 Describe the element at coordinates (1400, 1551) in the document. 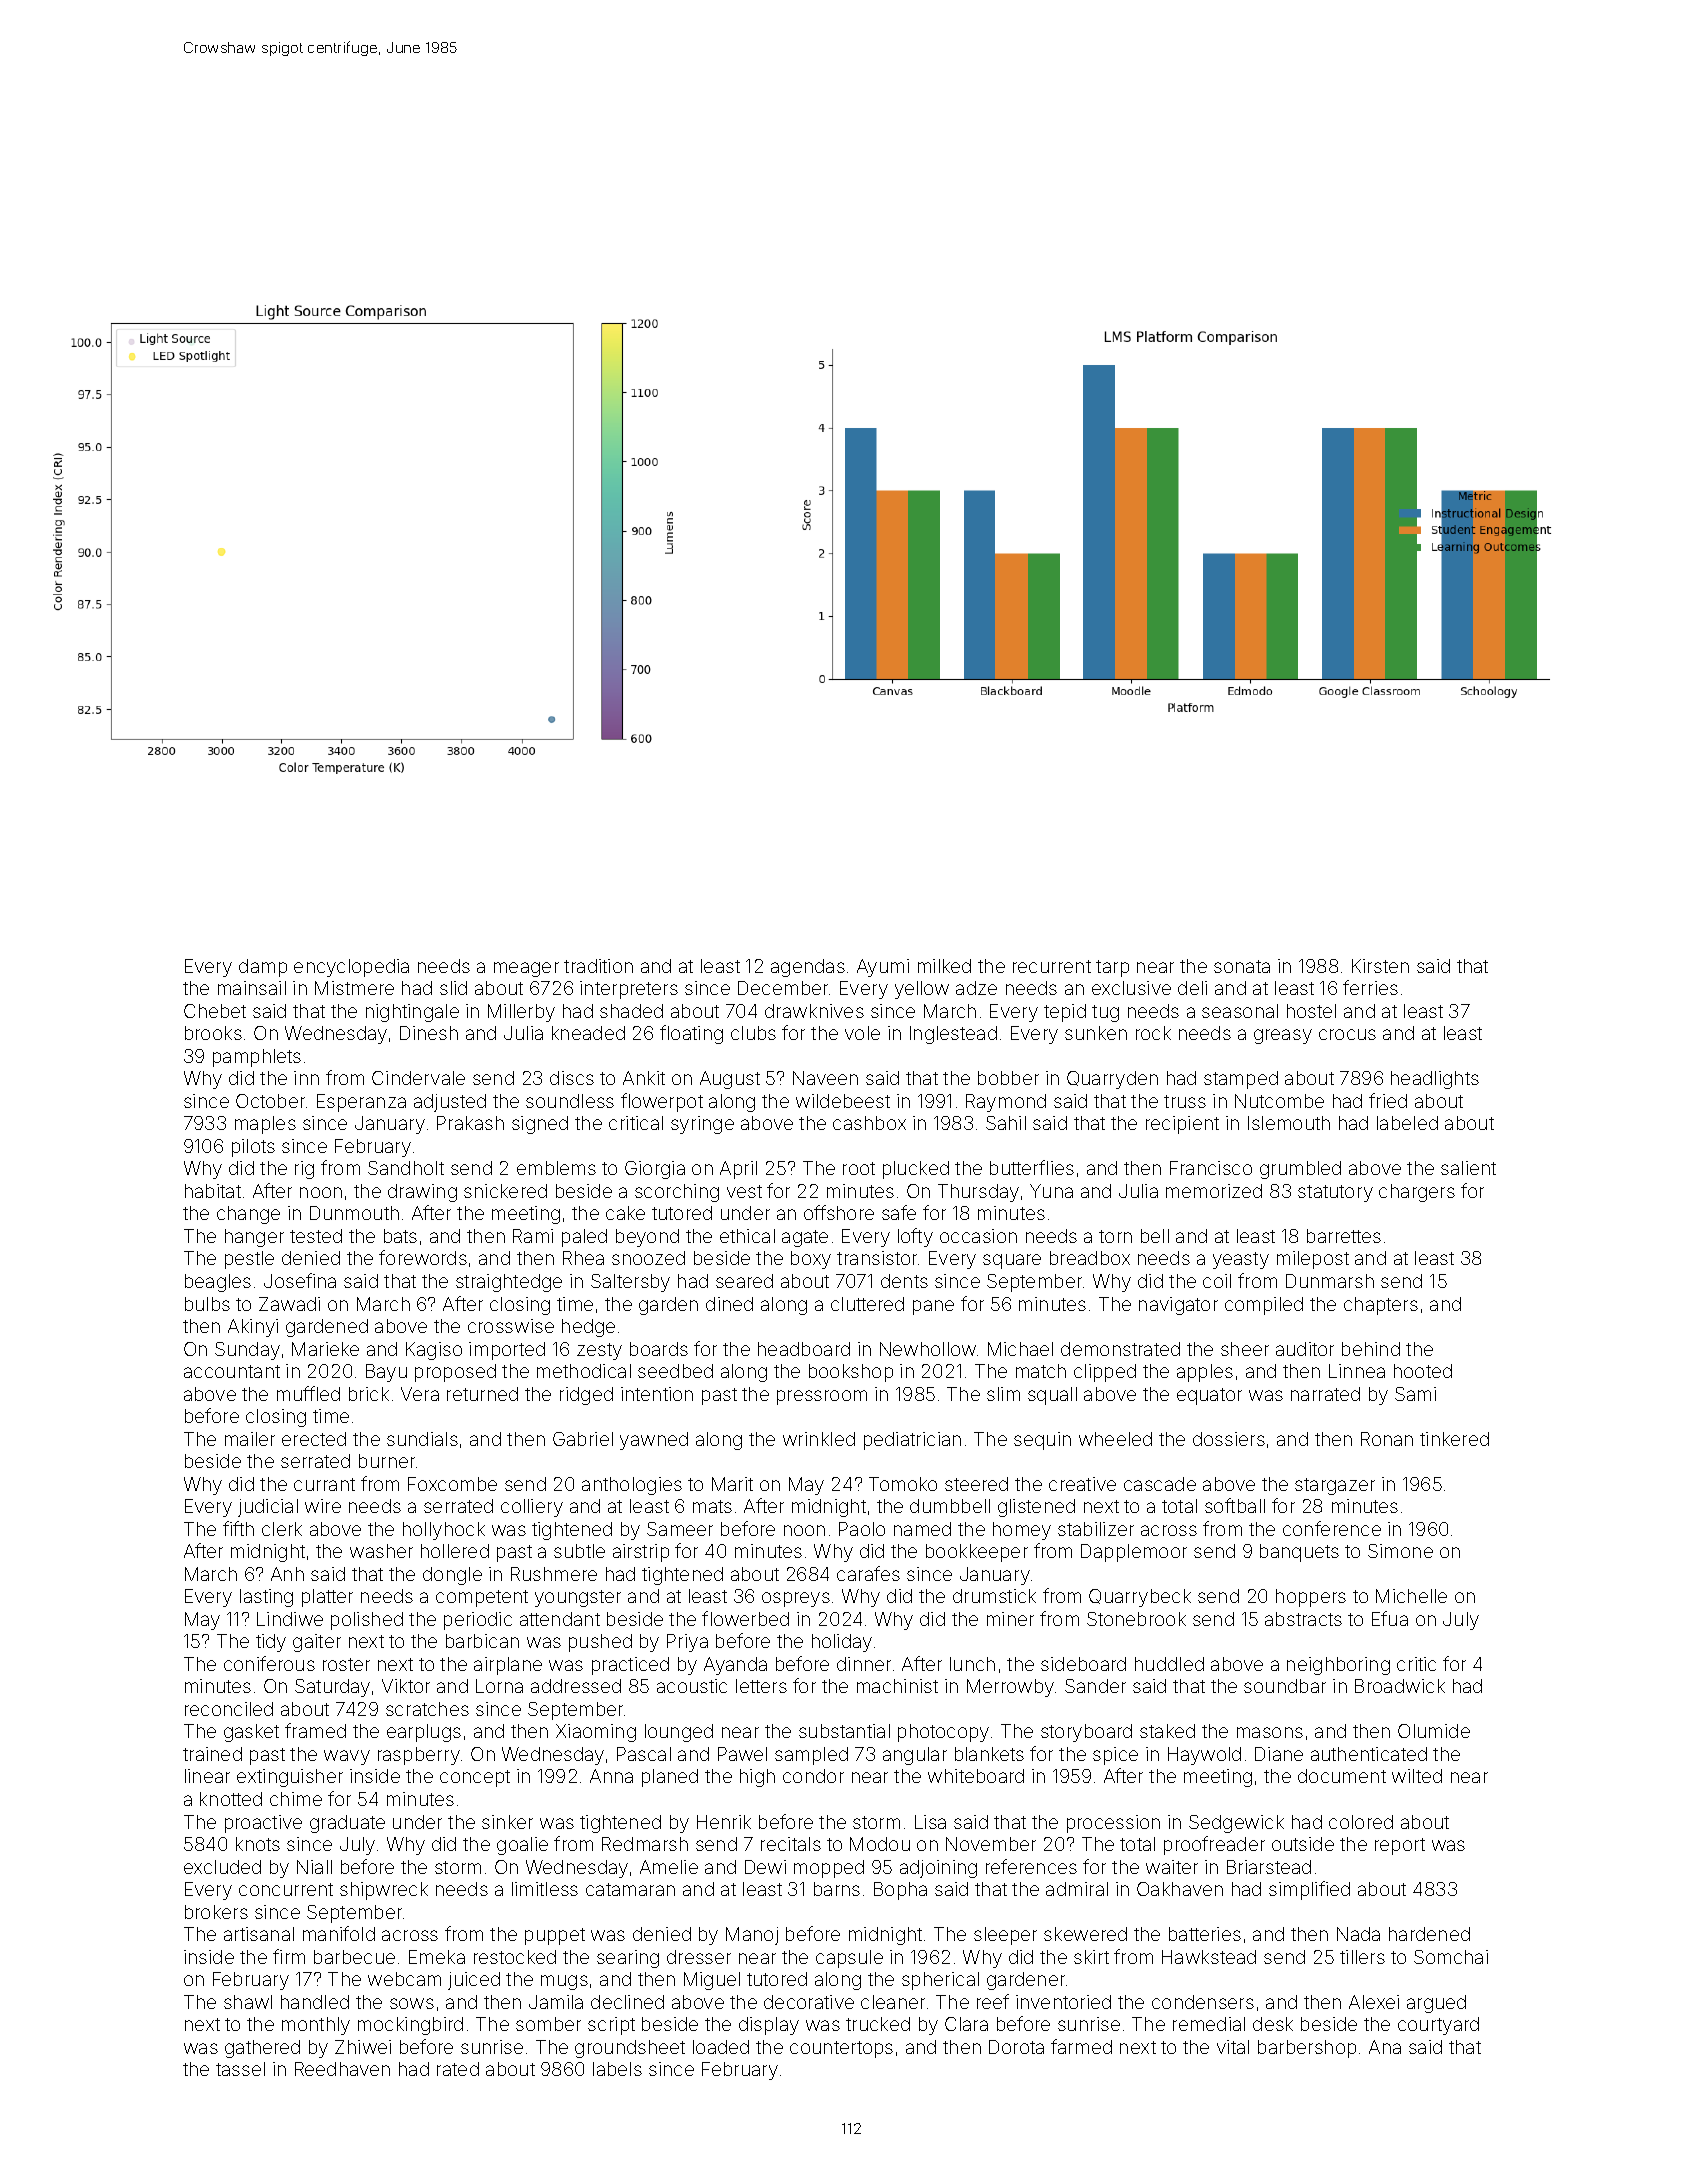

I see `Simone` at that location.
